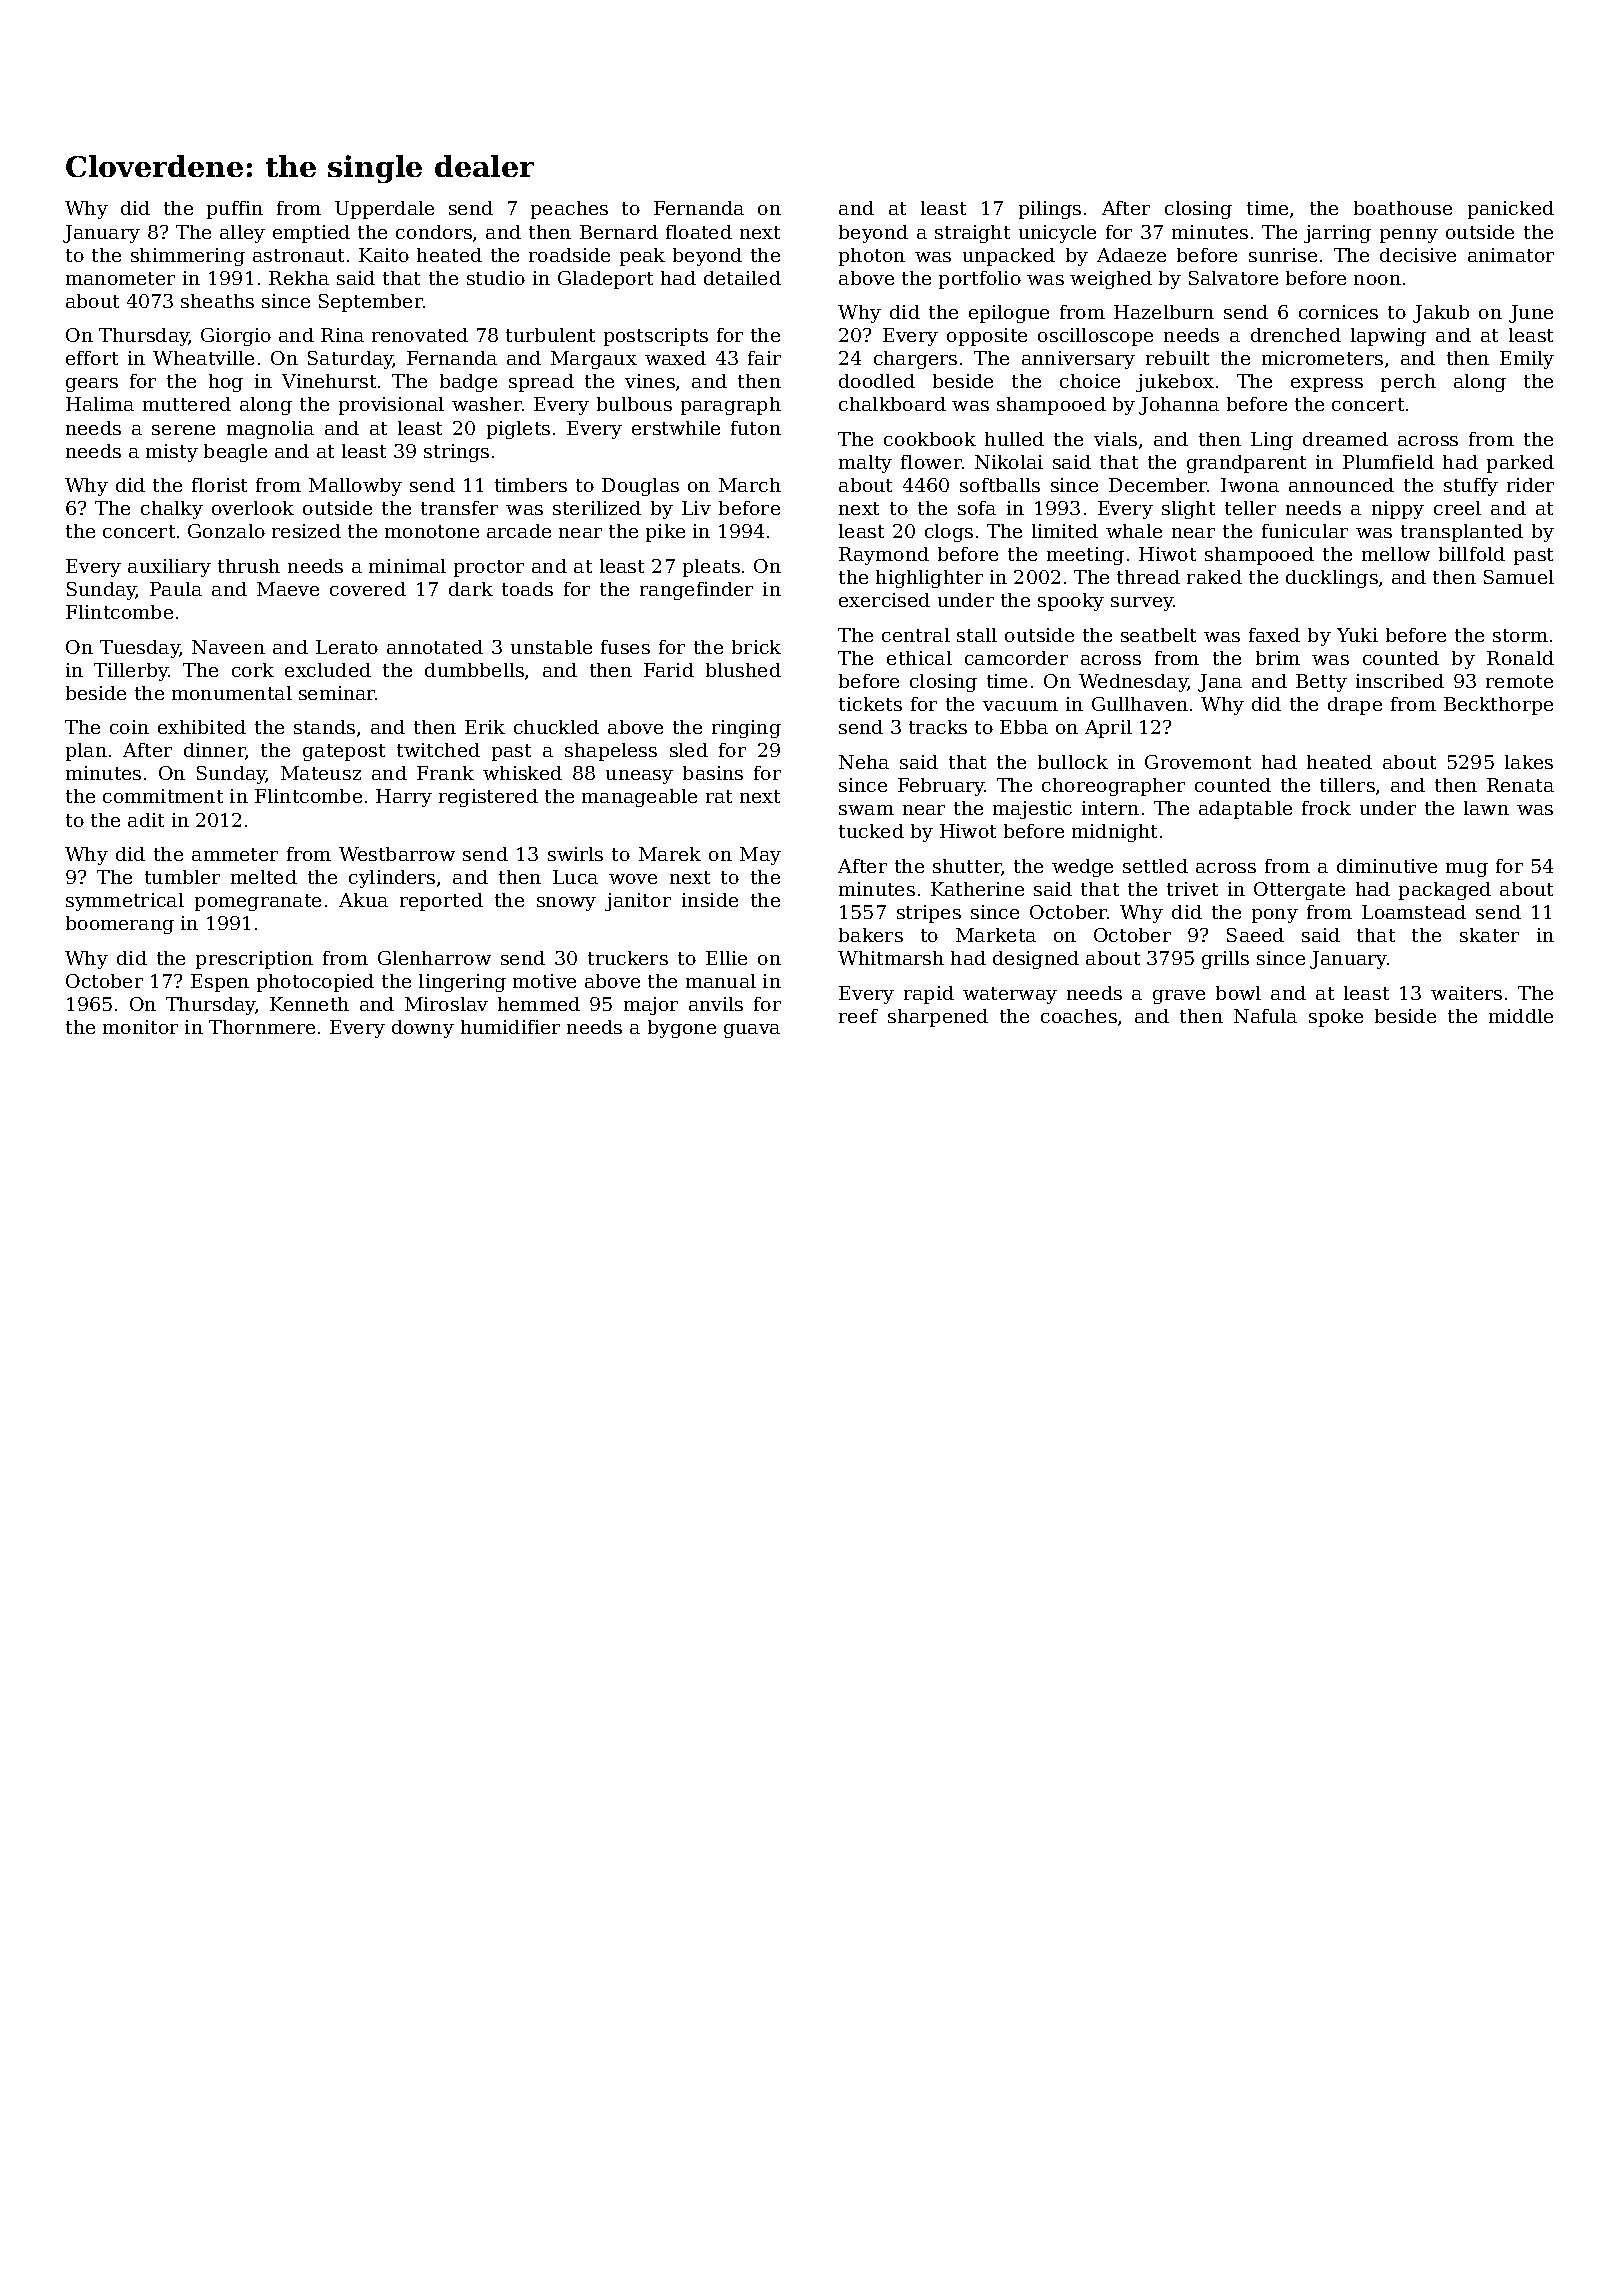 The image size is (1620, 2292). What do you see at coordinates (188, 257) in the image?
I see `shimmering` at bounding box center [188, 257].
